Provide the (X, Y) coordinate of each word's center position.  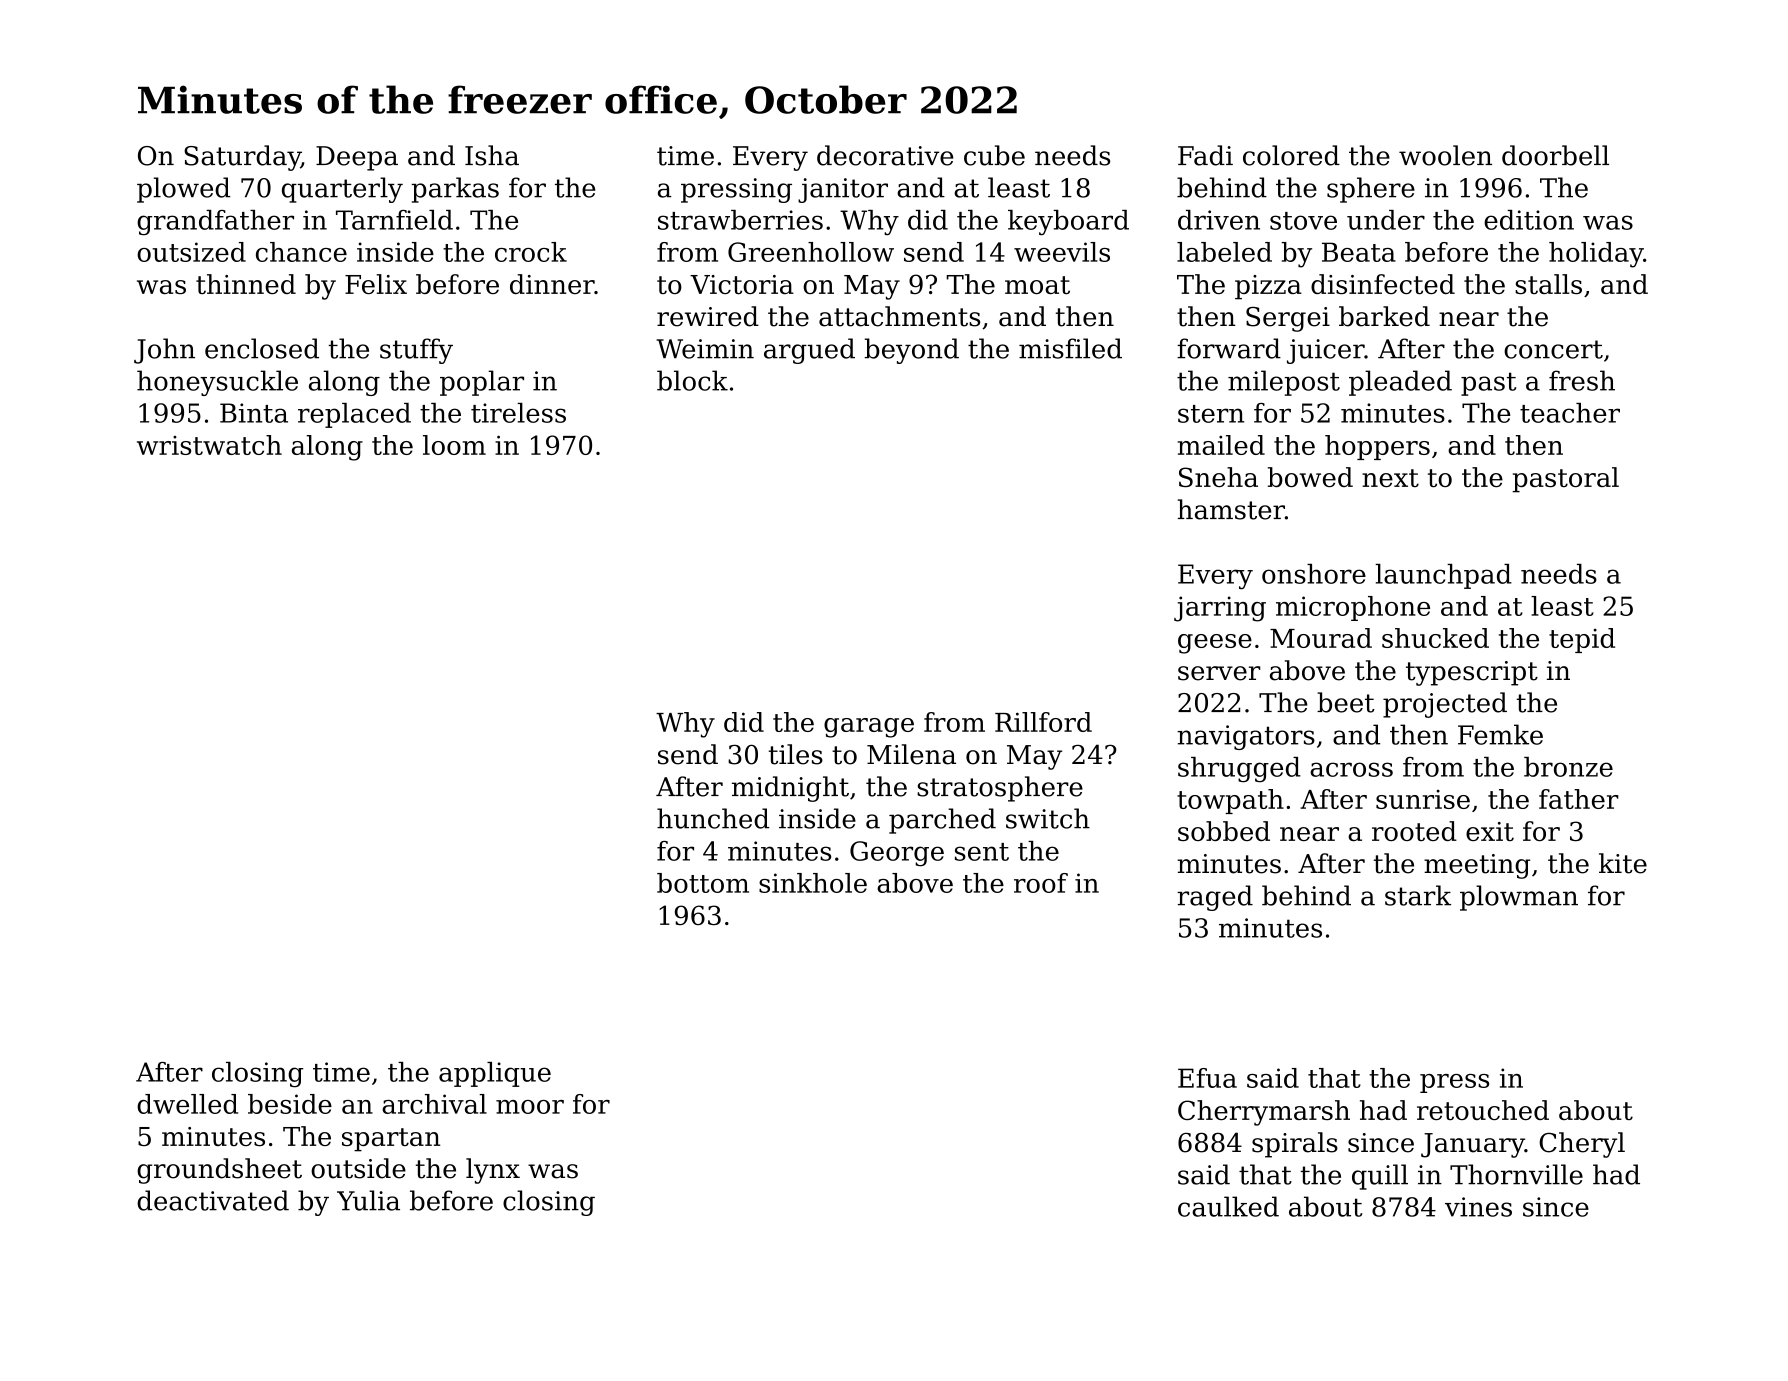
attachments (899, 316)
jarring (1220, 609)
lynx (493, 1171)
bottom (703, 883)
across (1351, 769)
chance (301, 252)
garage (869, 728)
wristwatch (209, 445)
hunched (713, 818)
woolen (1445, 155)
